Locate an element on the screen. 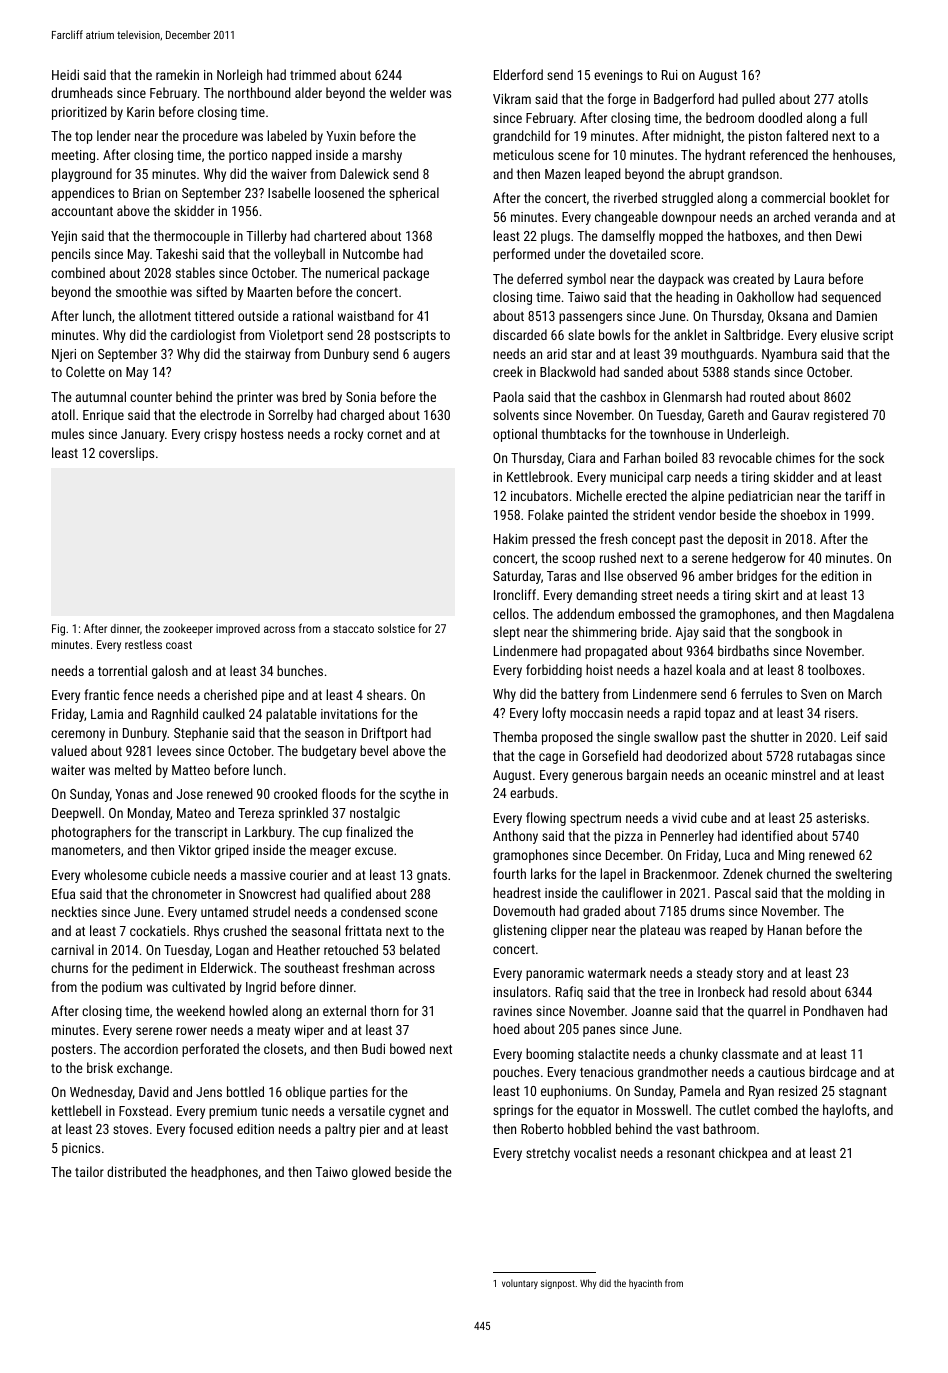  cubicle is located at coordinates (170, 874).
